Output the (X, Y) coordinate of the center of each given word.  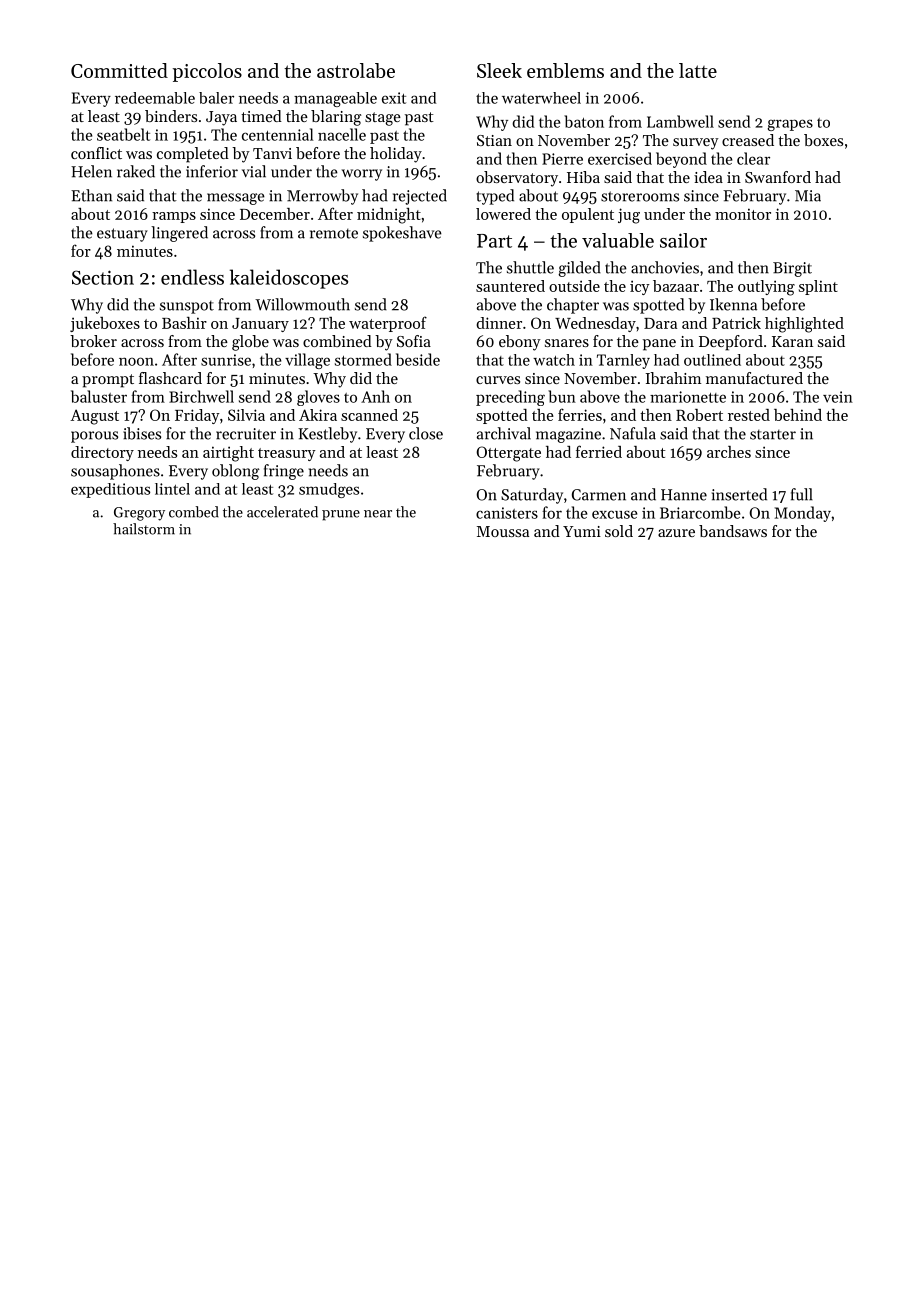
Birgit (792, 269)
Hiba (583, 177)
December (275, 214)
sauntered (510, 286)
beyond (681, 160)
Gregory (139, 514)
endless (192, 277)
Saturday (532, 496)
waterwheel (541, 98)
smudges (329, 490)
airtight (228, 454)
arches (729, 452)
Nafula (633, 433)
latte (698, 70)
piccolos (207, 72)
